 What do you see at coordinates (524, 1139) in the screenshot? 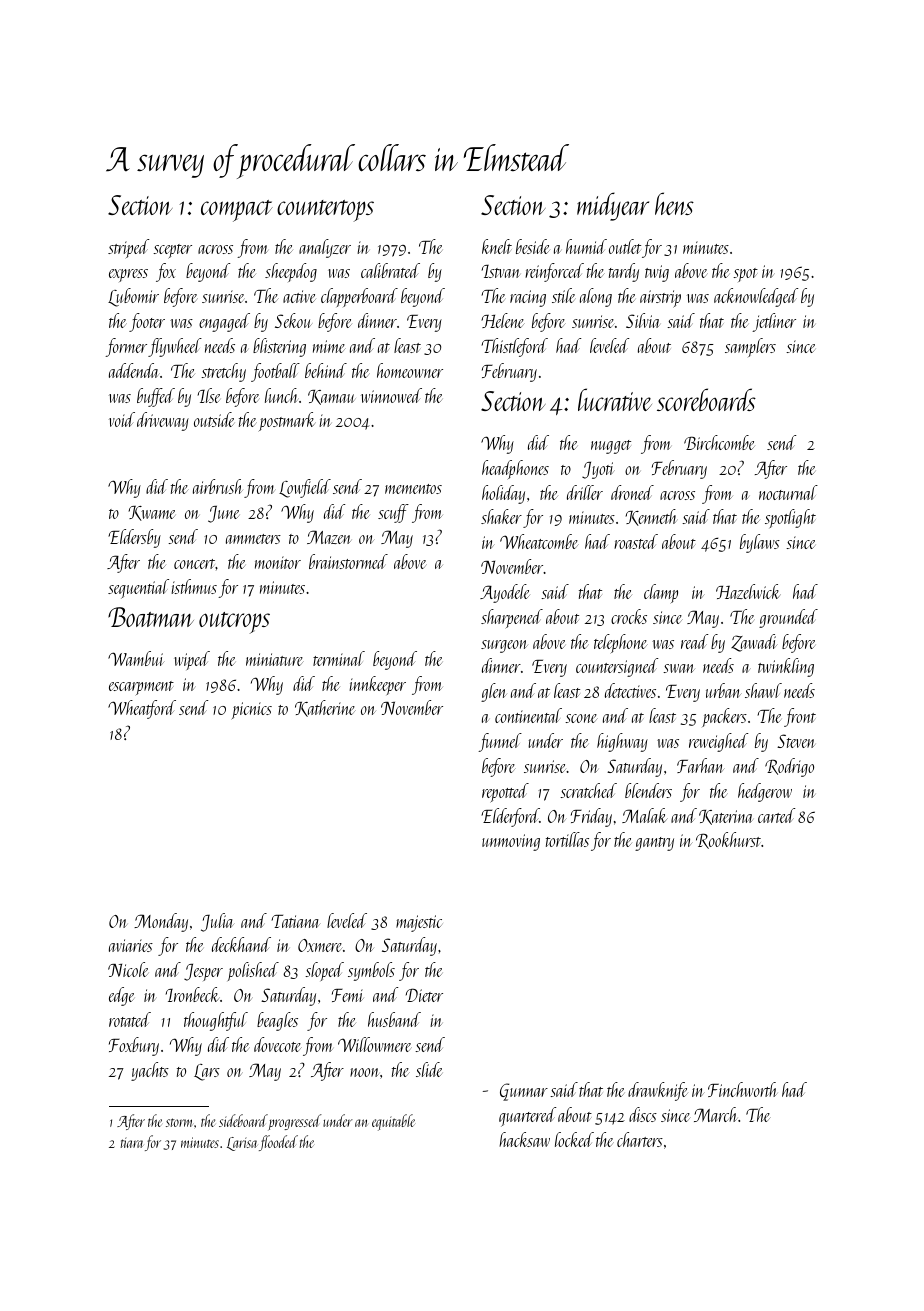
I see `hacksaw` at bounding box center [524, 1139].
